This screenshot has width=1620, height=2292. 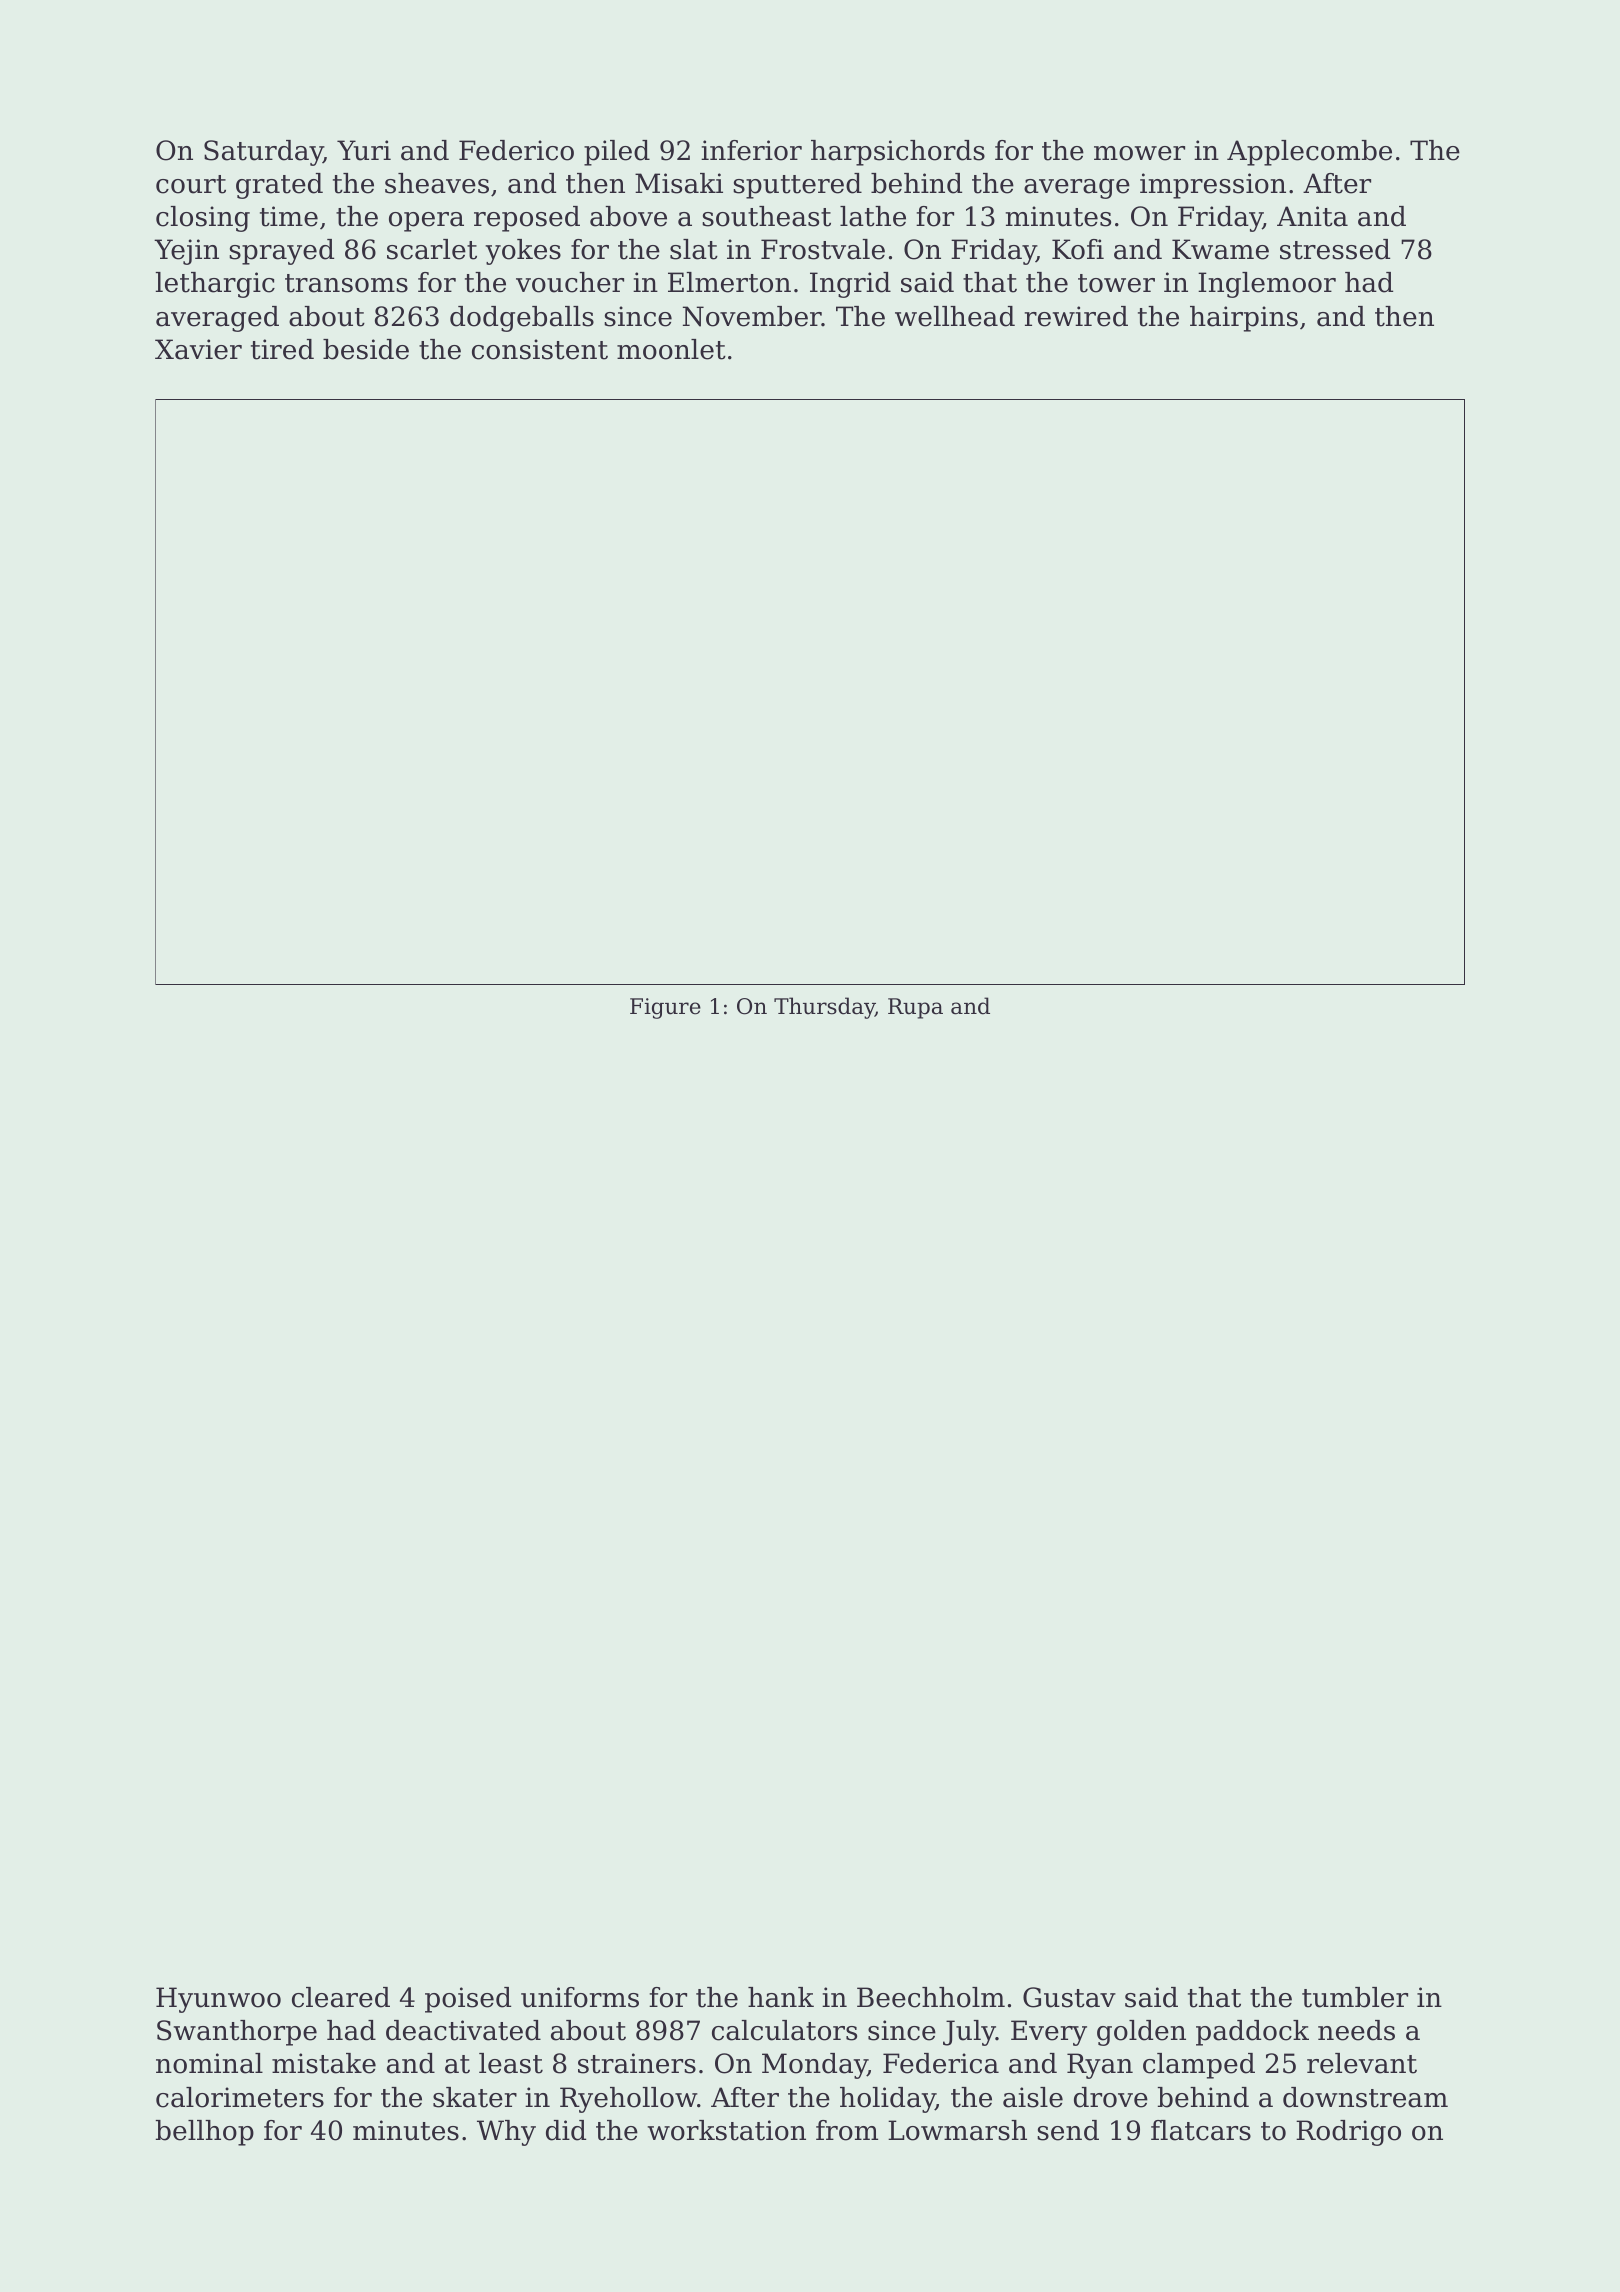 I want to click on cleared, so click(x=341, y=1997).
